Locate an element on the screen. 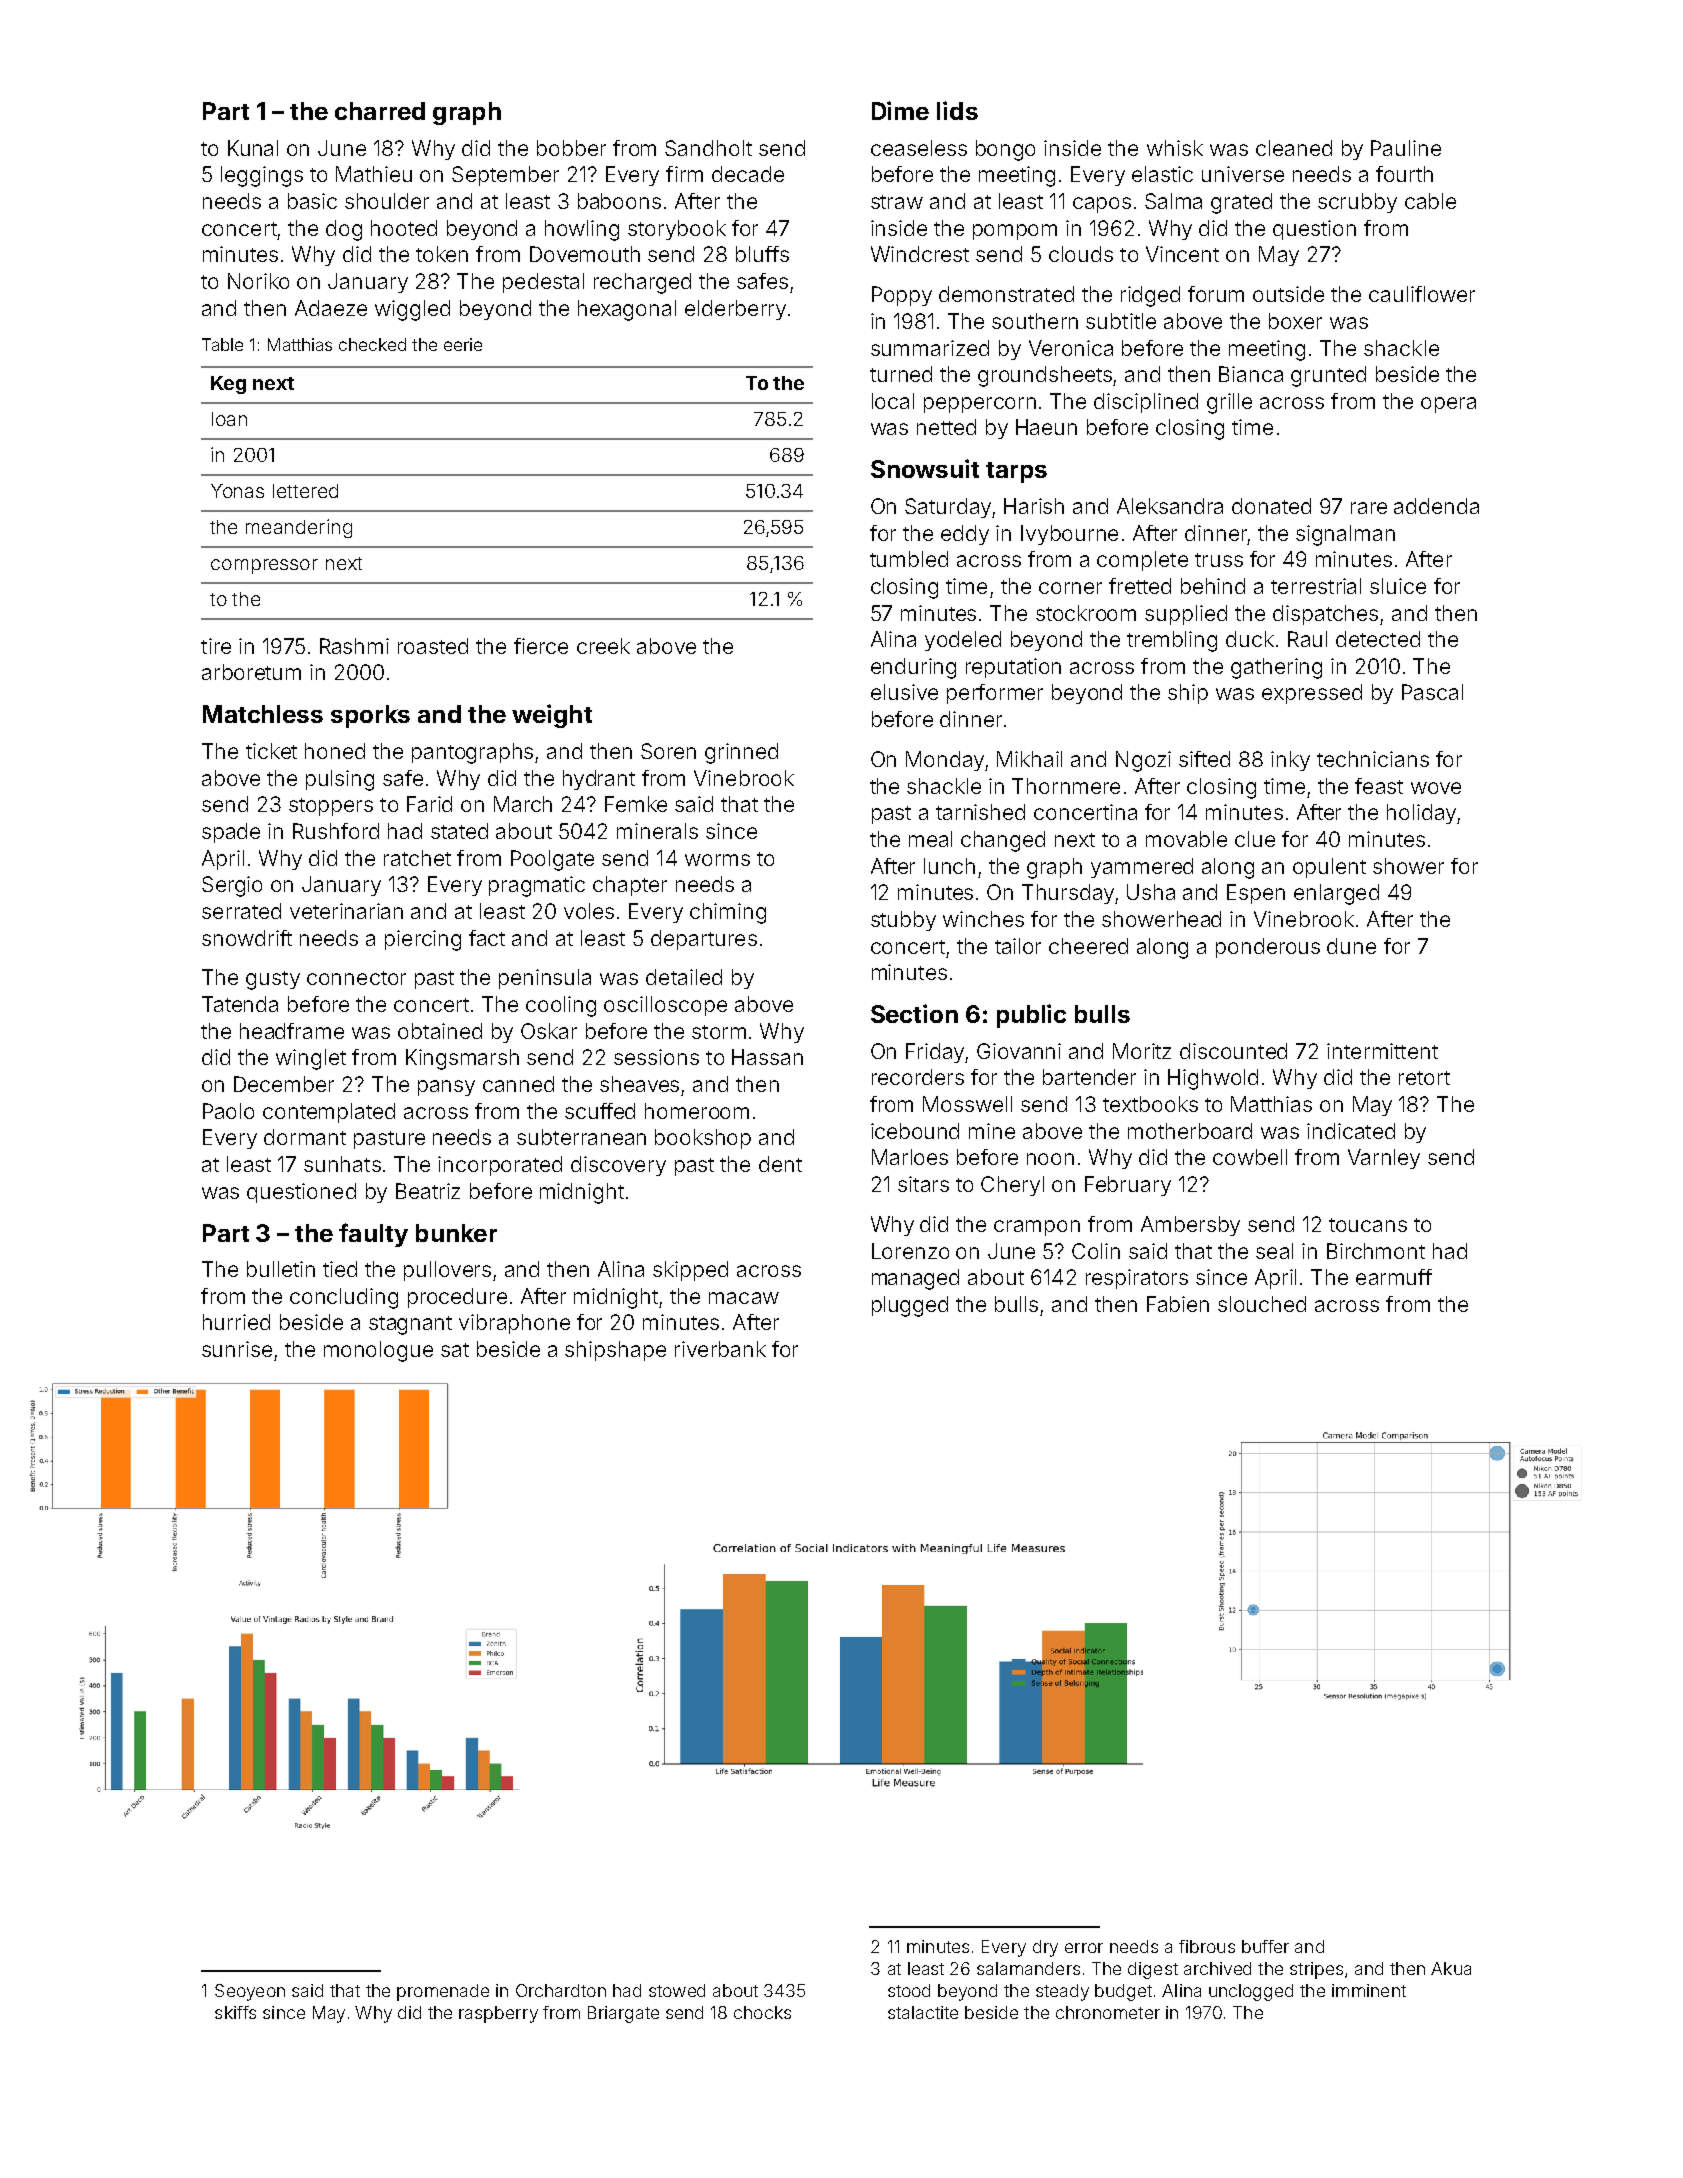 This screenshot has width=1683, height=2178. indicated is located at coordinates (1351, 1131).
